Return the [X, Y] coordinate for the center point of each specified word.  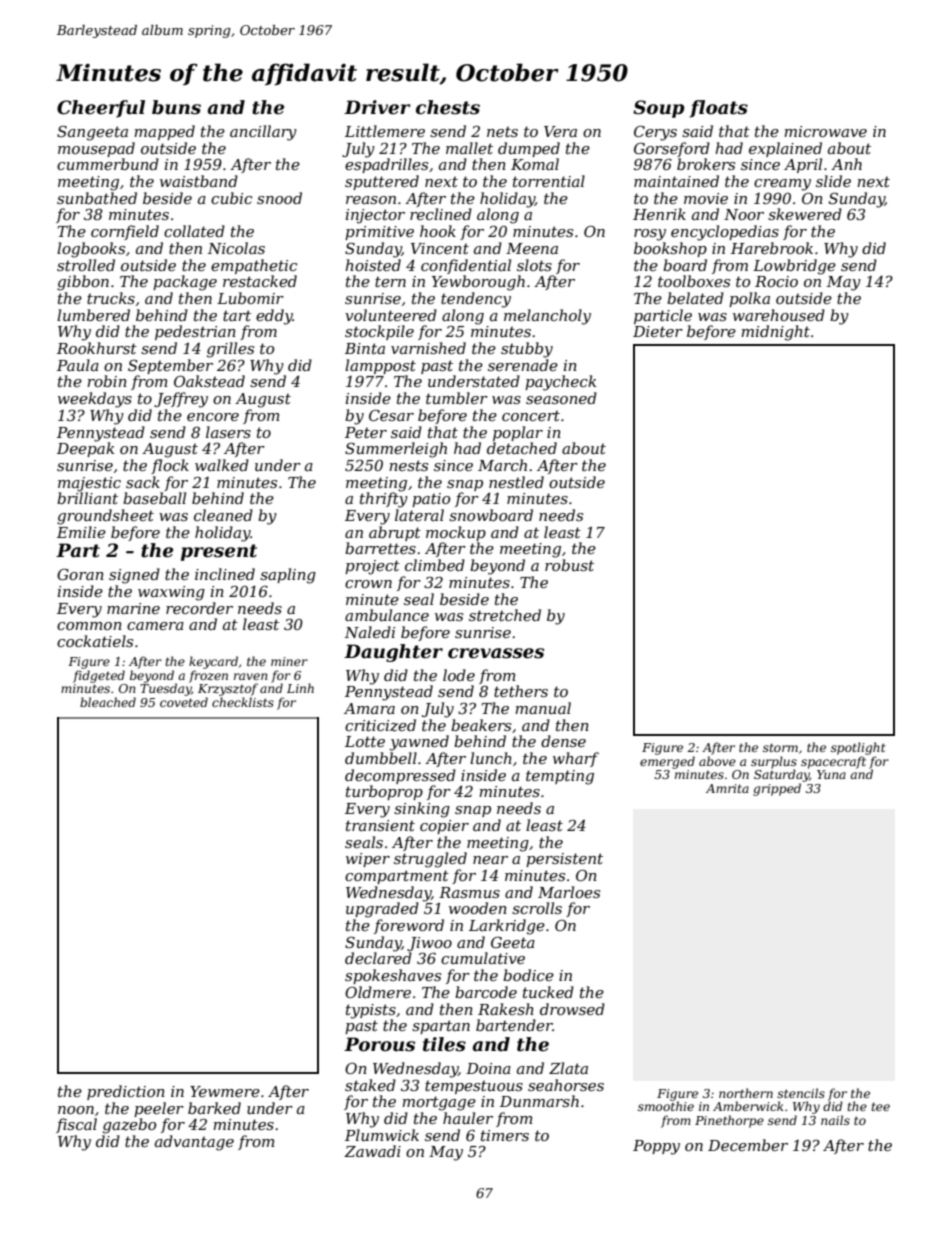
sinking [422, 810]
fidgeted [99, 676]
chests [448, 107]
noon [76, 1110]
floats [719, 109]
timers [505, 1135]
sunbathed [97, 198]
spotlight [858, 748]
